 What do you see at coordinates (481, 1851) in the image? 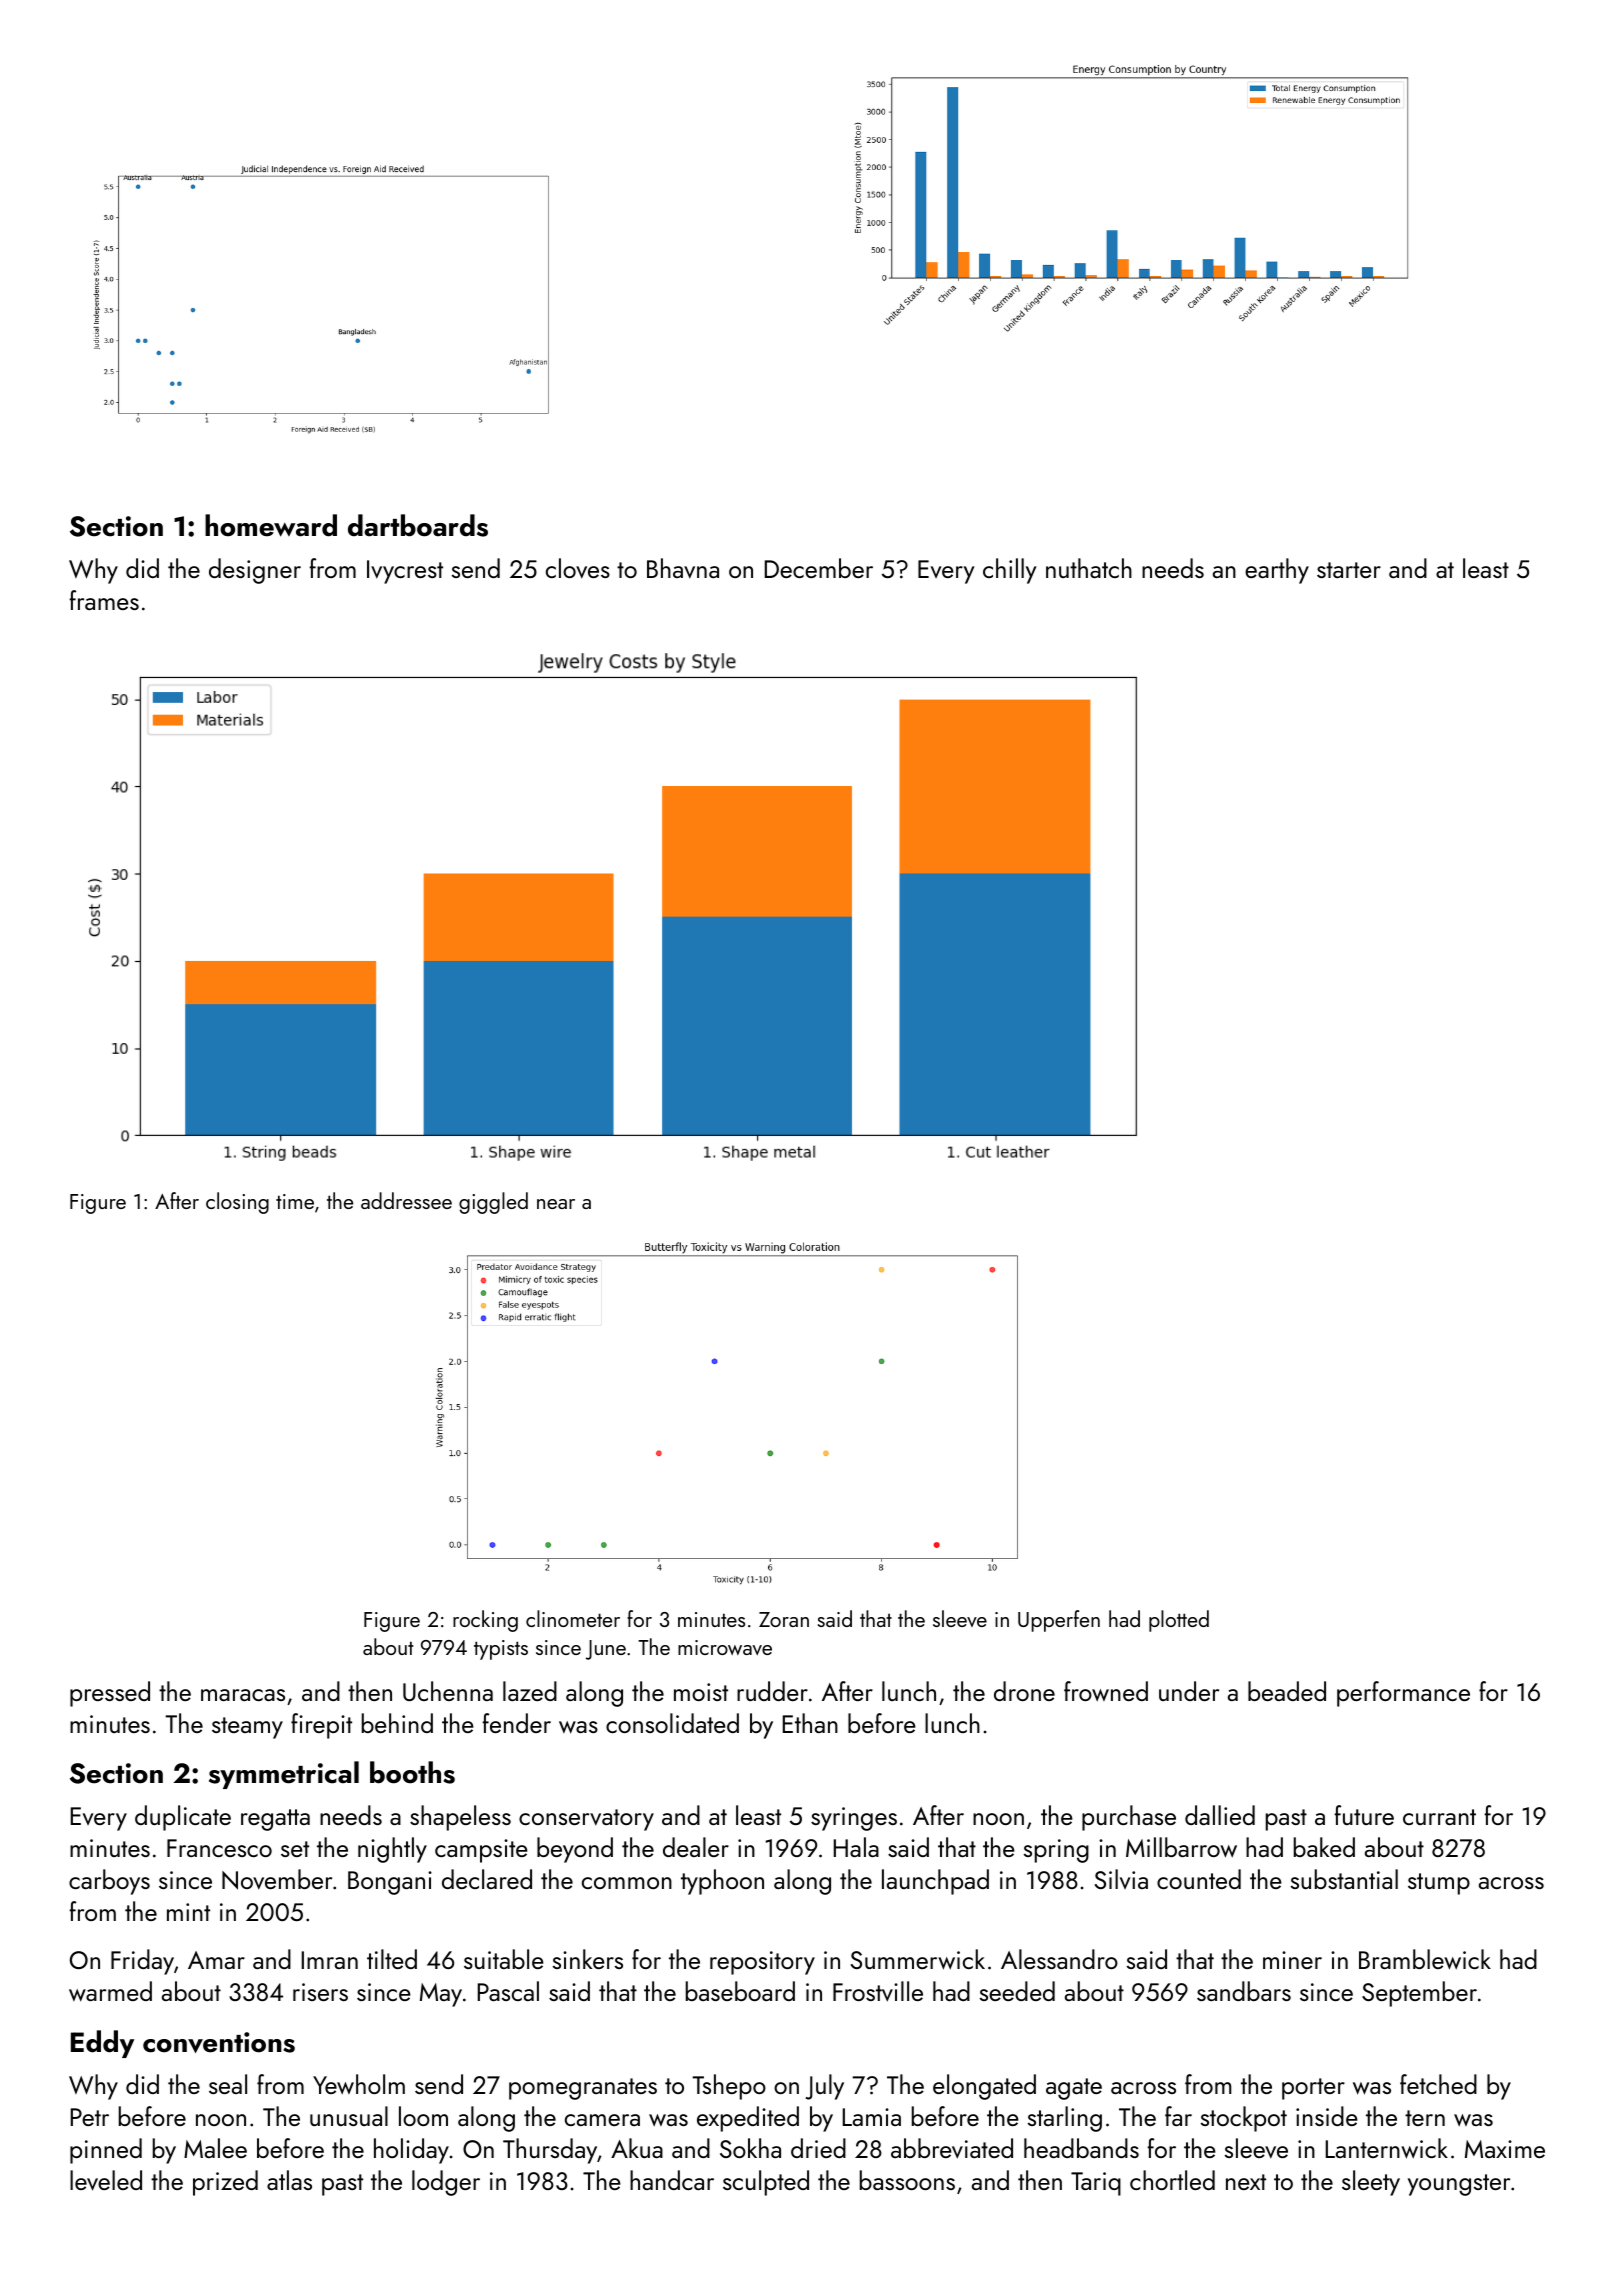
I see `campsite` at bounding box center [481, 1851].
